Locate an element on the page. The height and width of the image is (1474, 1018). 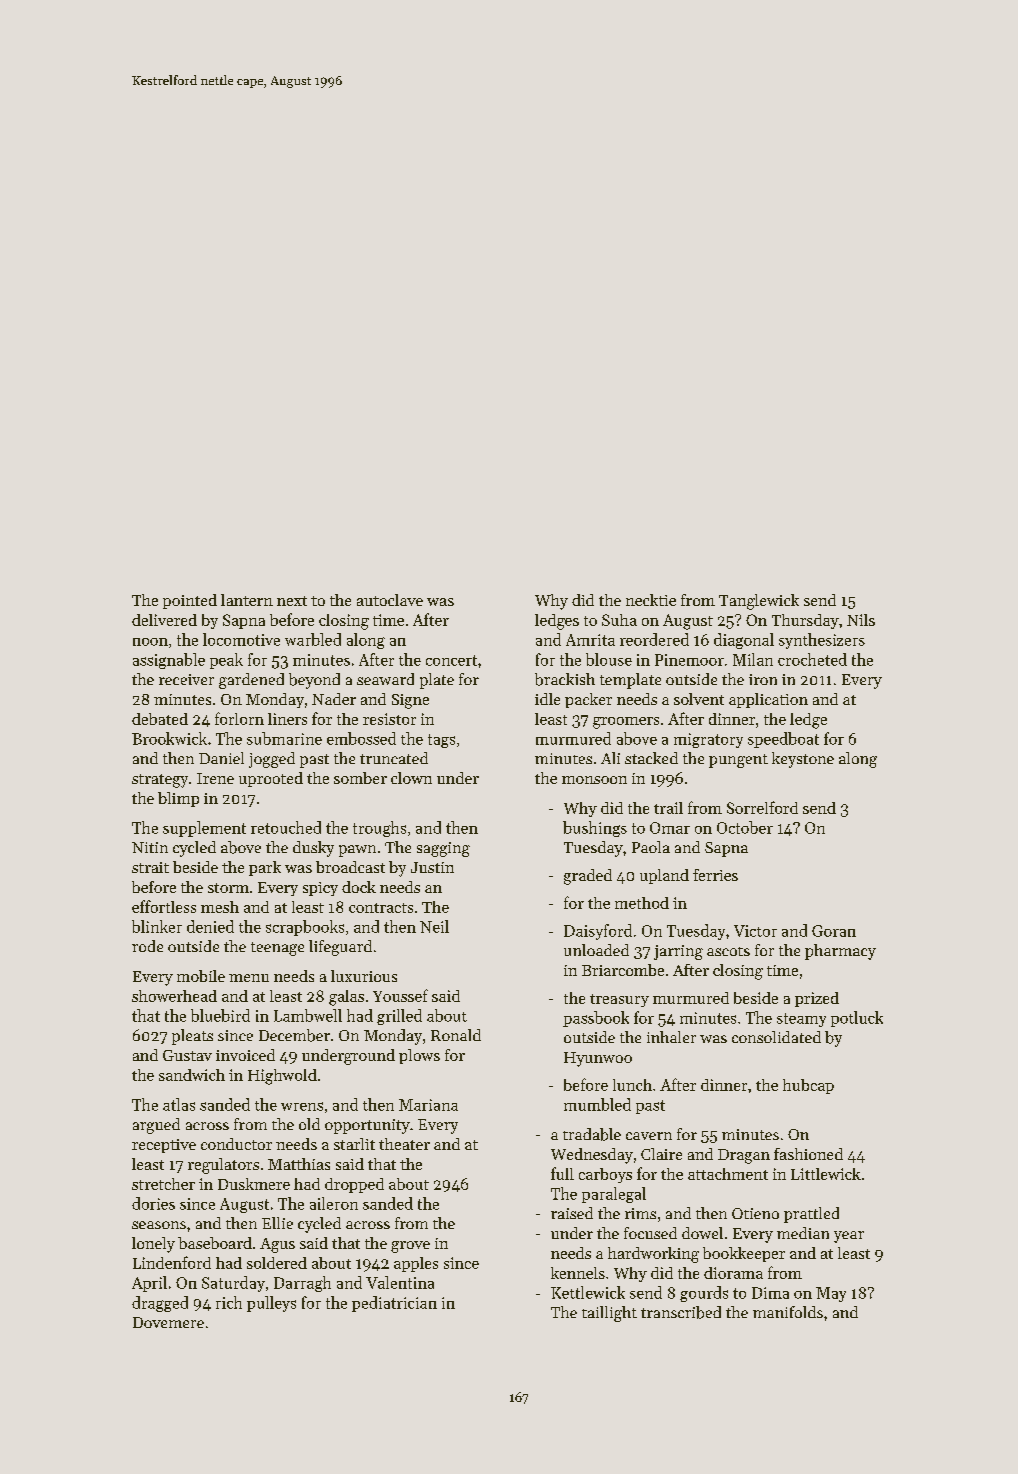
Dima is located at coordinates (770, 1293).
